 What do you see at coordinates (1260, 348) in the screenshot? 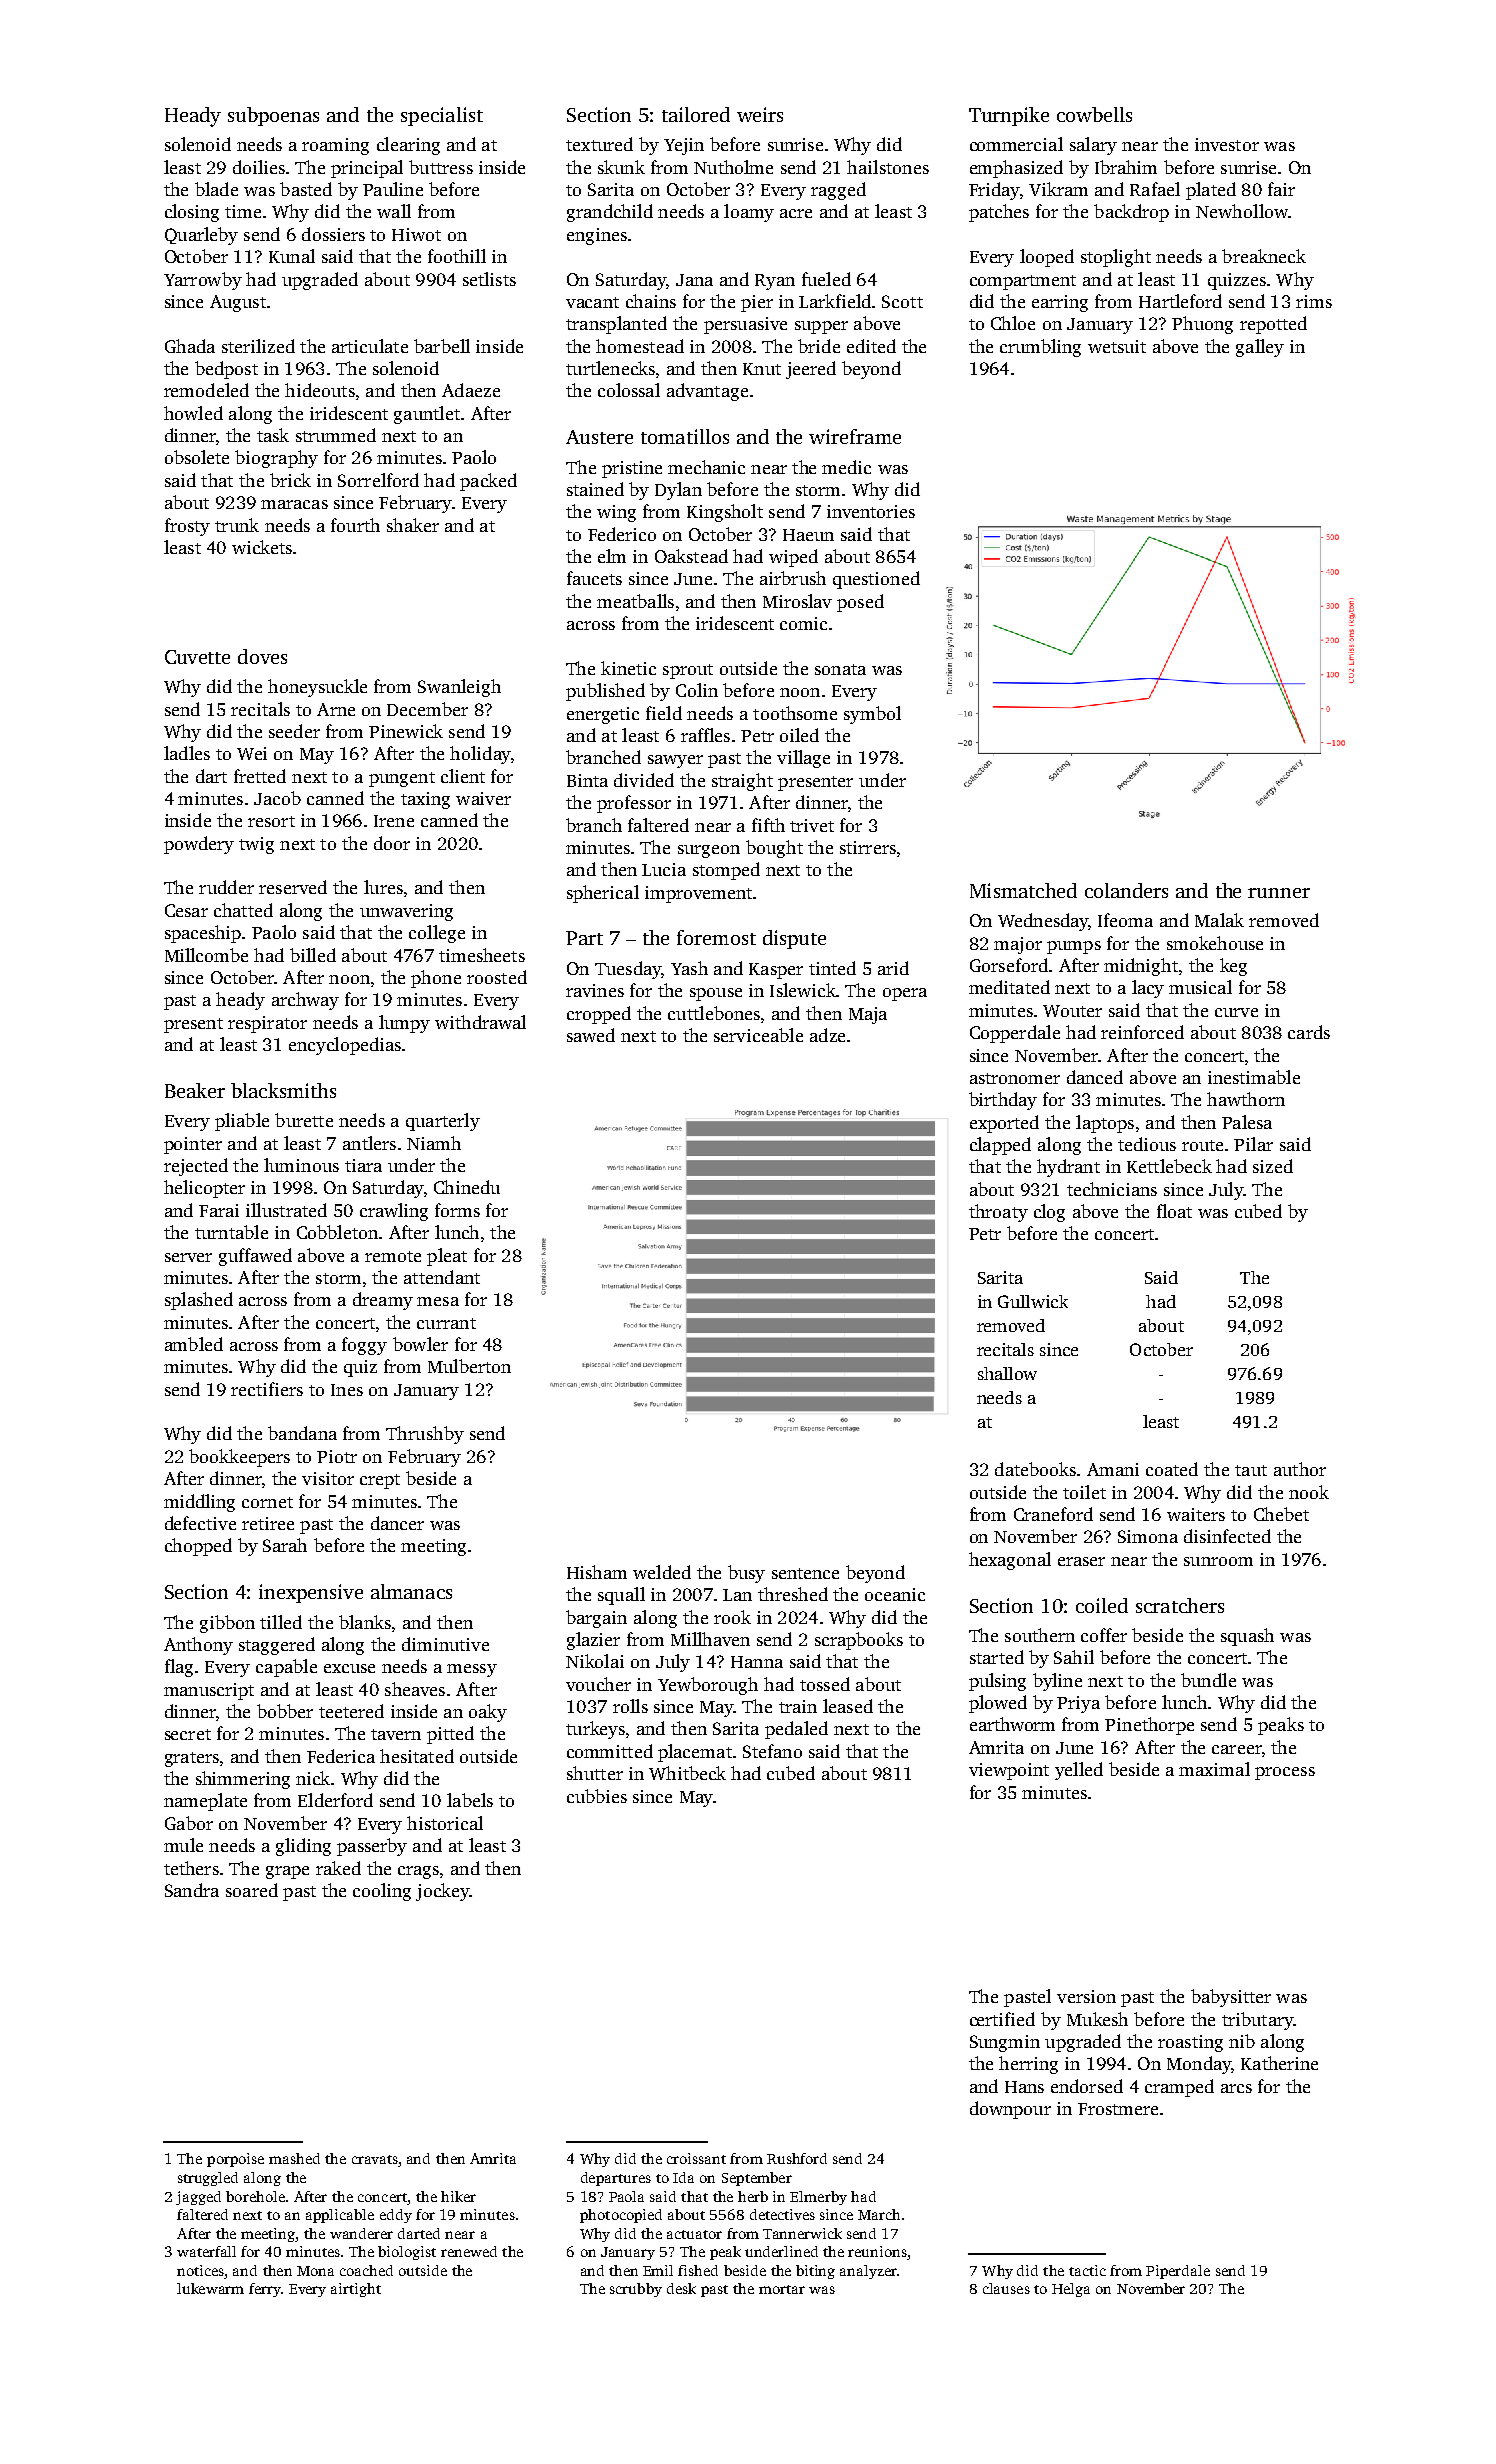
I see `galley` at bounding box center [1260, 348].
